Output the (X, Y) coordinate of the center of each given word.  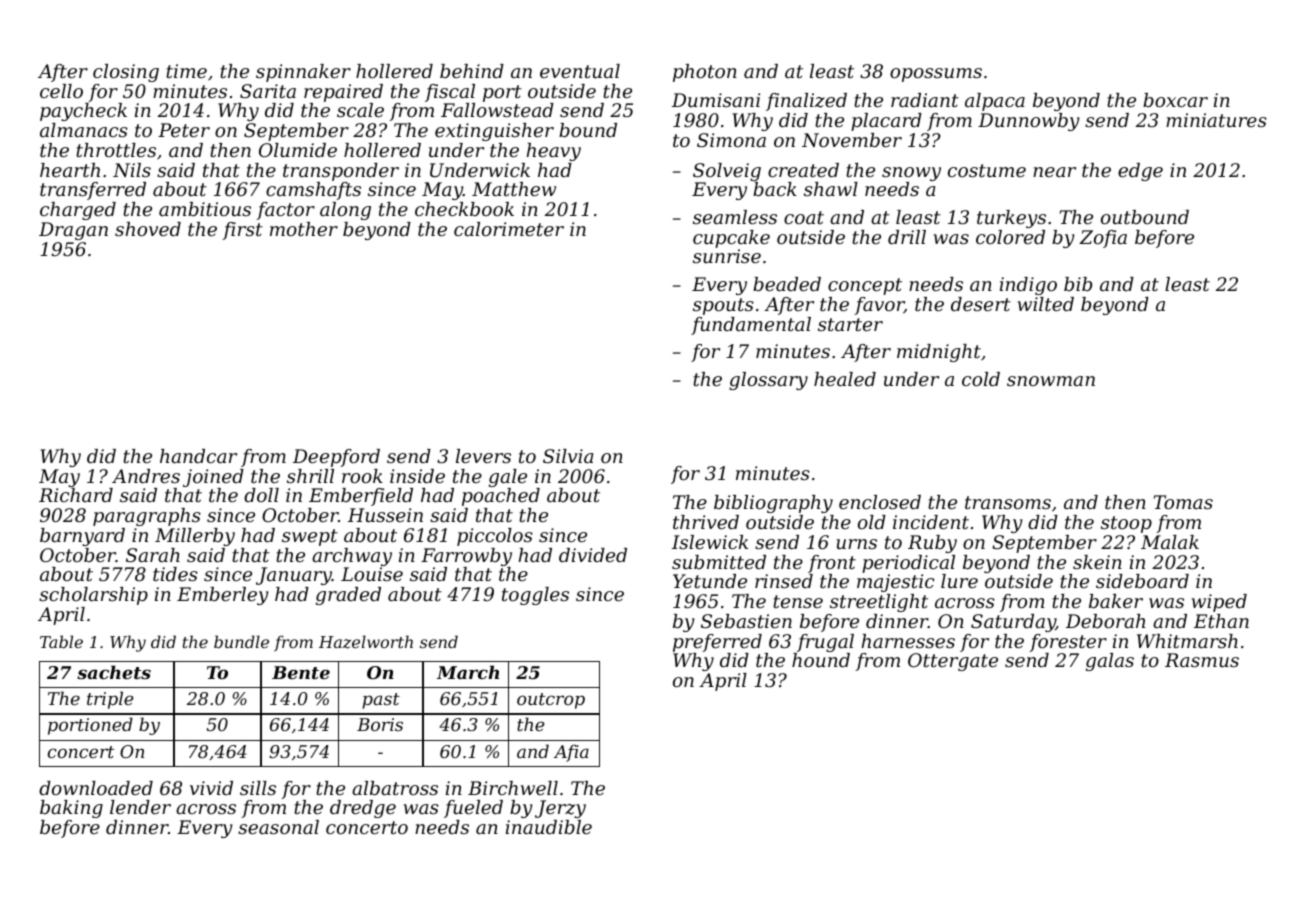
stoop (1126, 524)
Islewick (710, 542)
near (1054, 172)
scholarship (93, 596)
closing (126, 73)
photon (705, 73)
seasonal (278, 827)
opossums (936, 75)
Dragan (73, 231)
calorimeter (509, 229)
